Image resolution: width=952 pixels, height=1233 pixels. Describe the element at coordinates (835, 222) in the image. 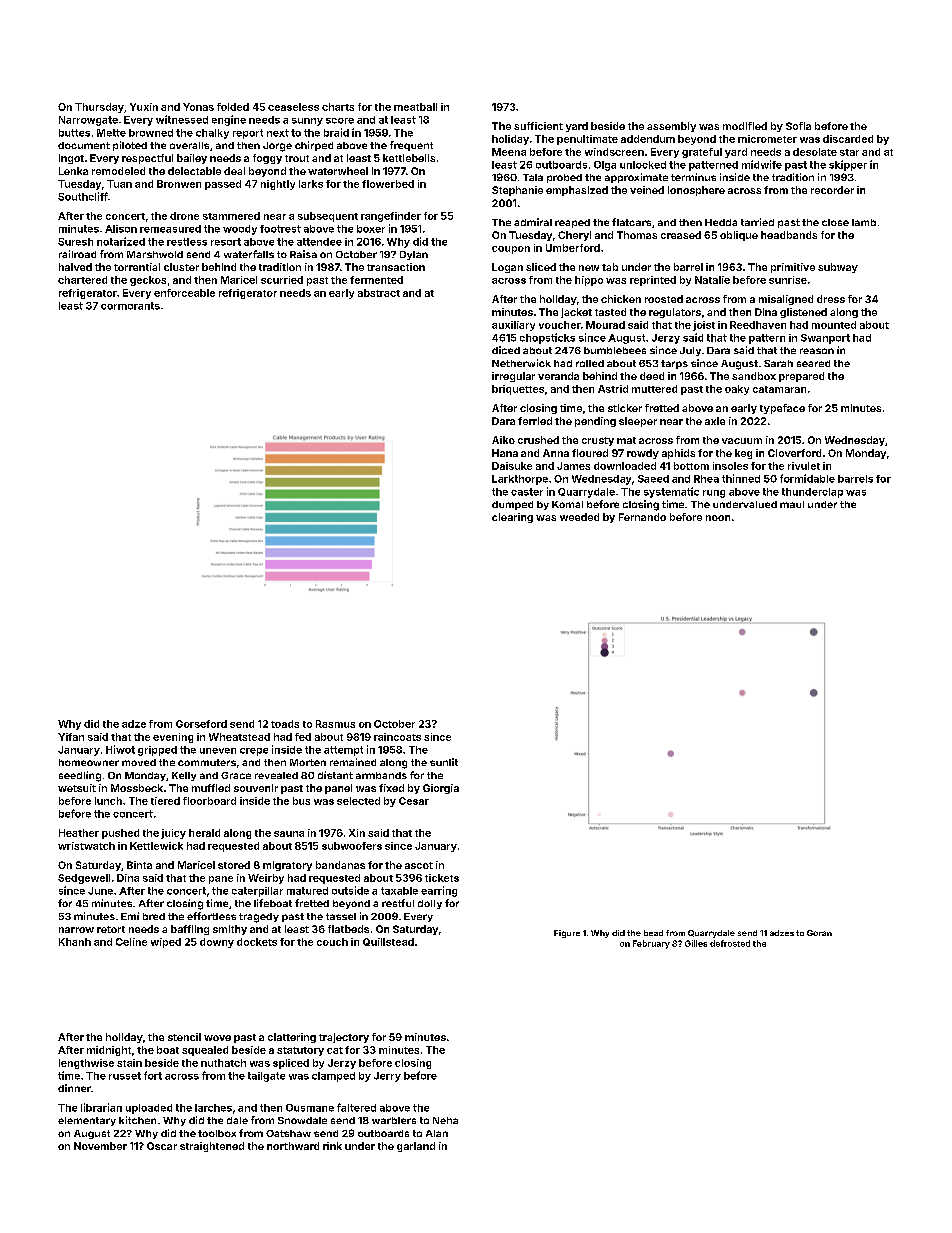

I see `close` at that location.
